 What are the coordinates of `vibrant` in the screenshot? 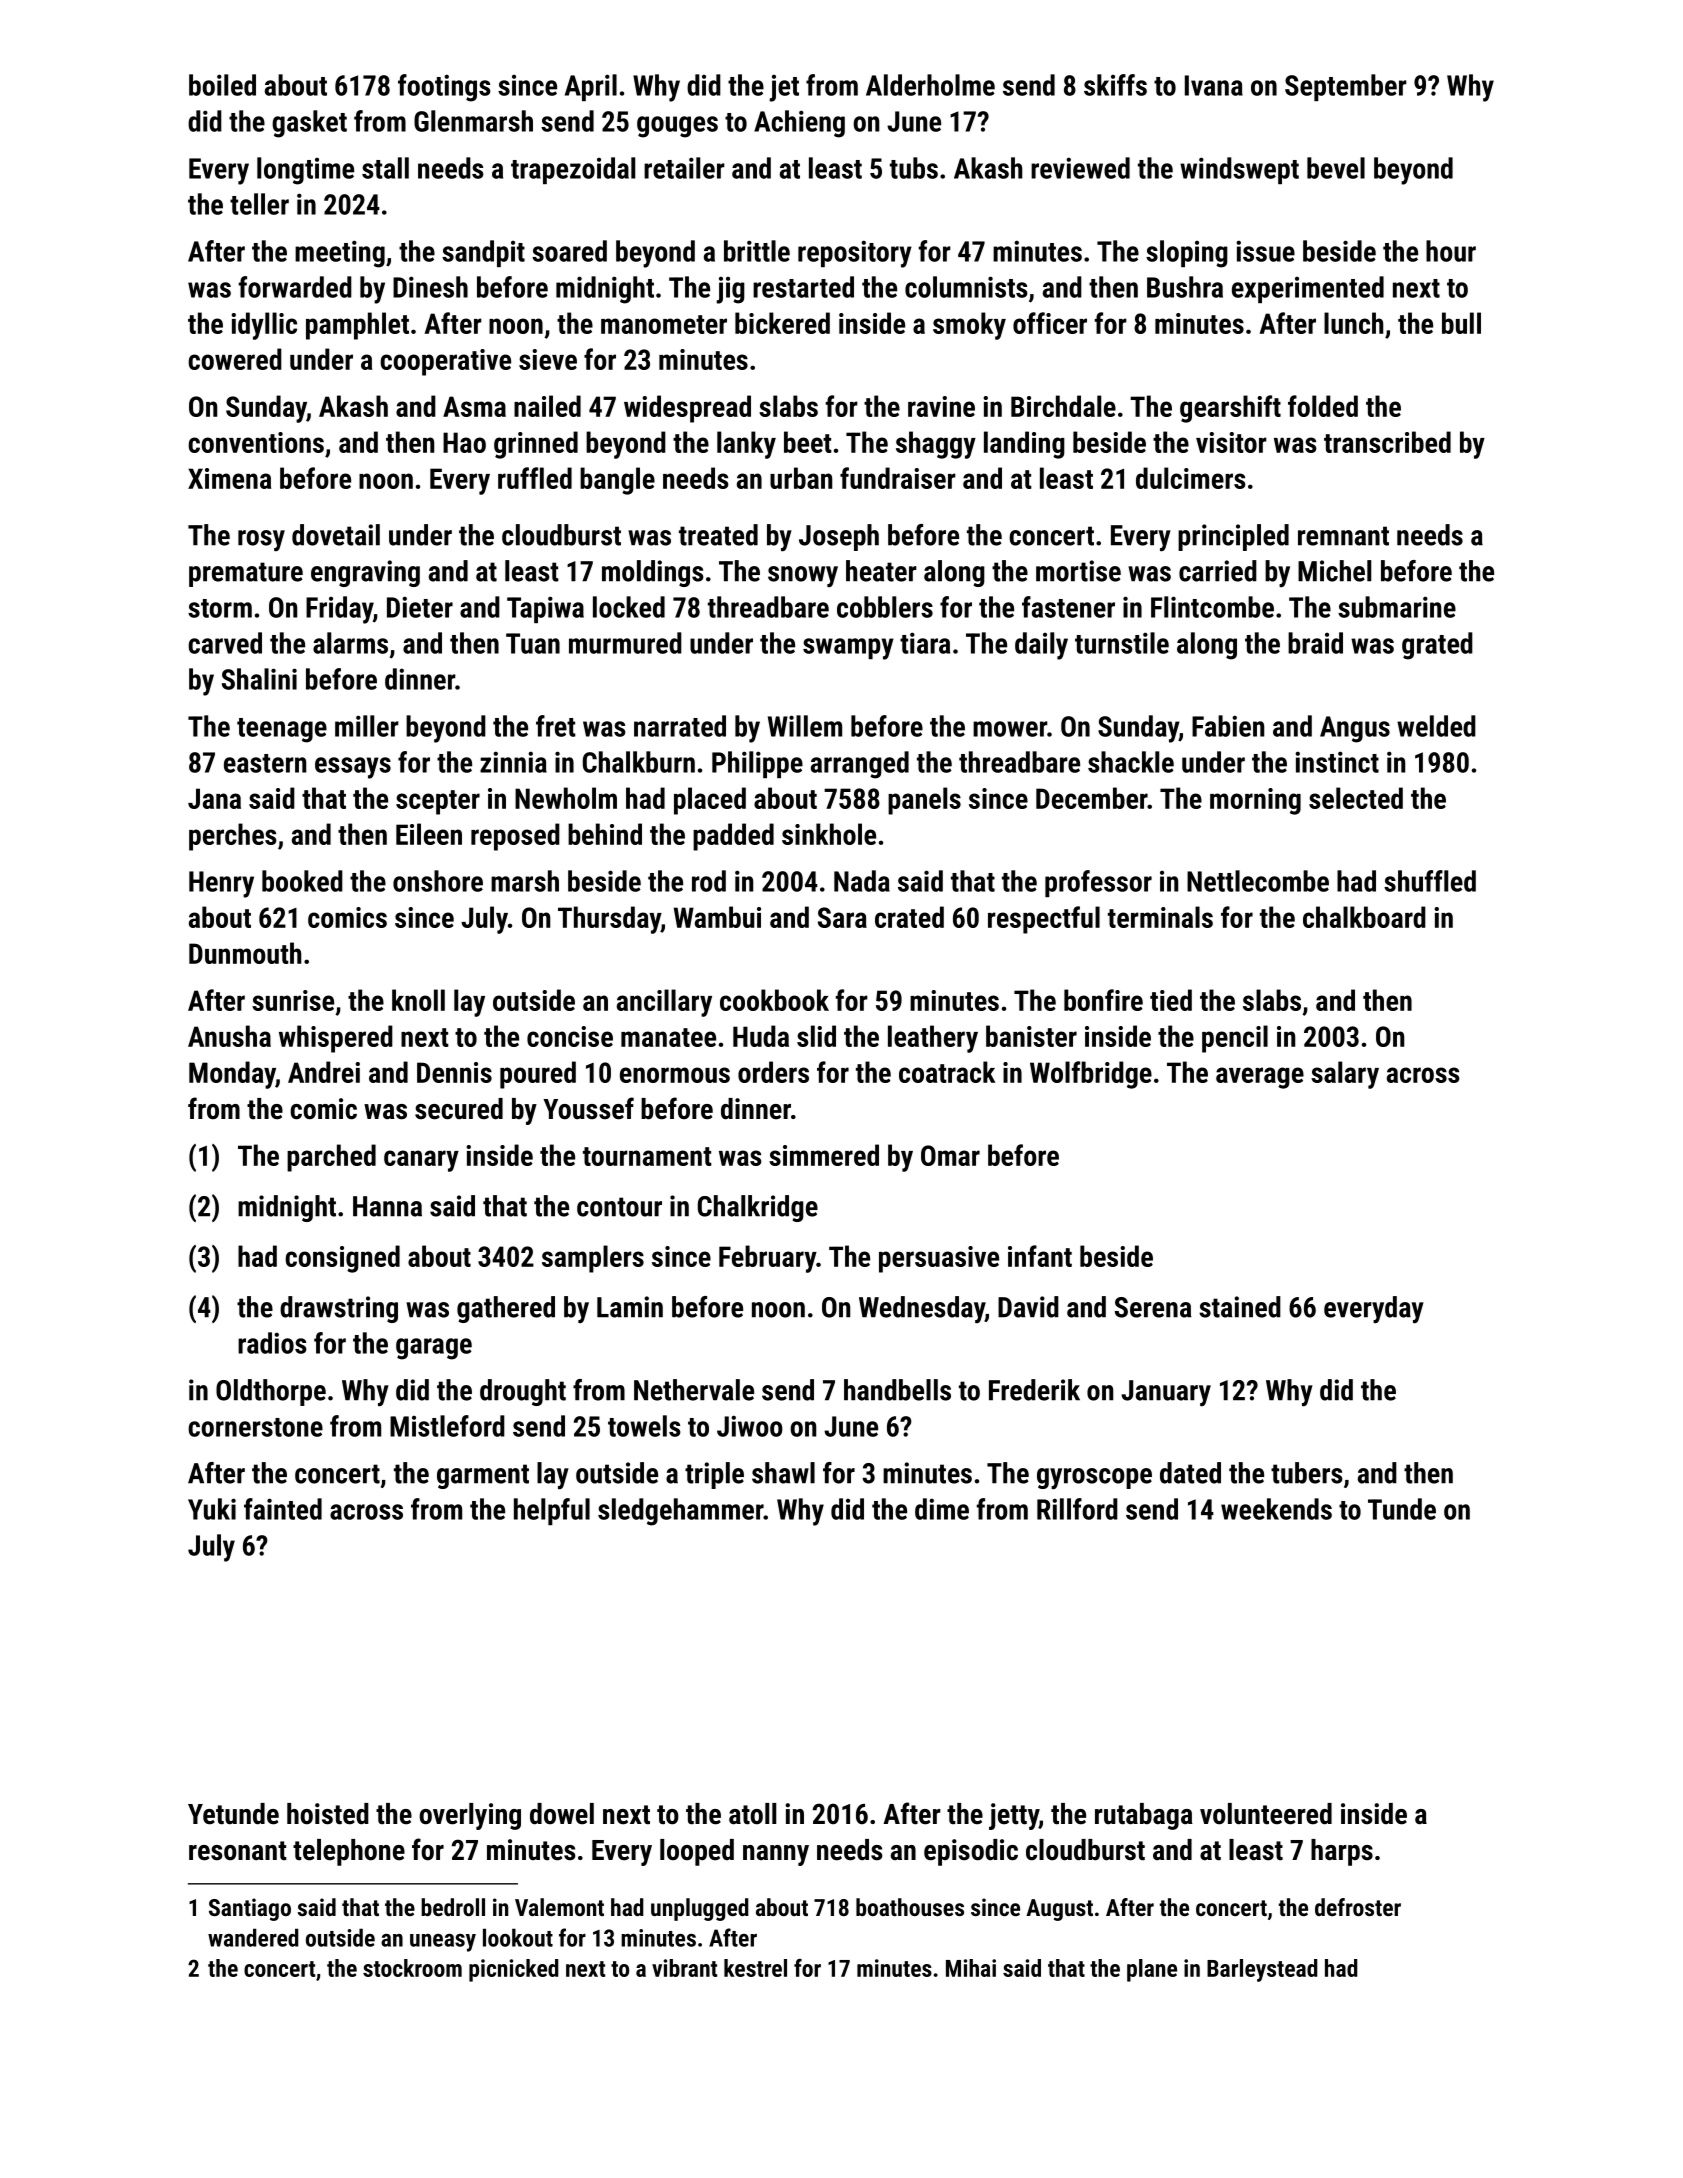 It's located at (684, 1968).
